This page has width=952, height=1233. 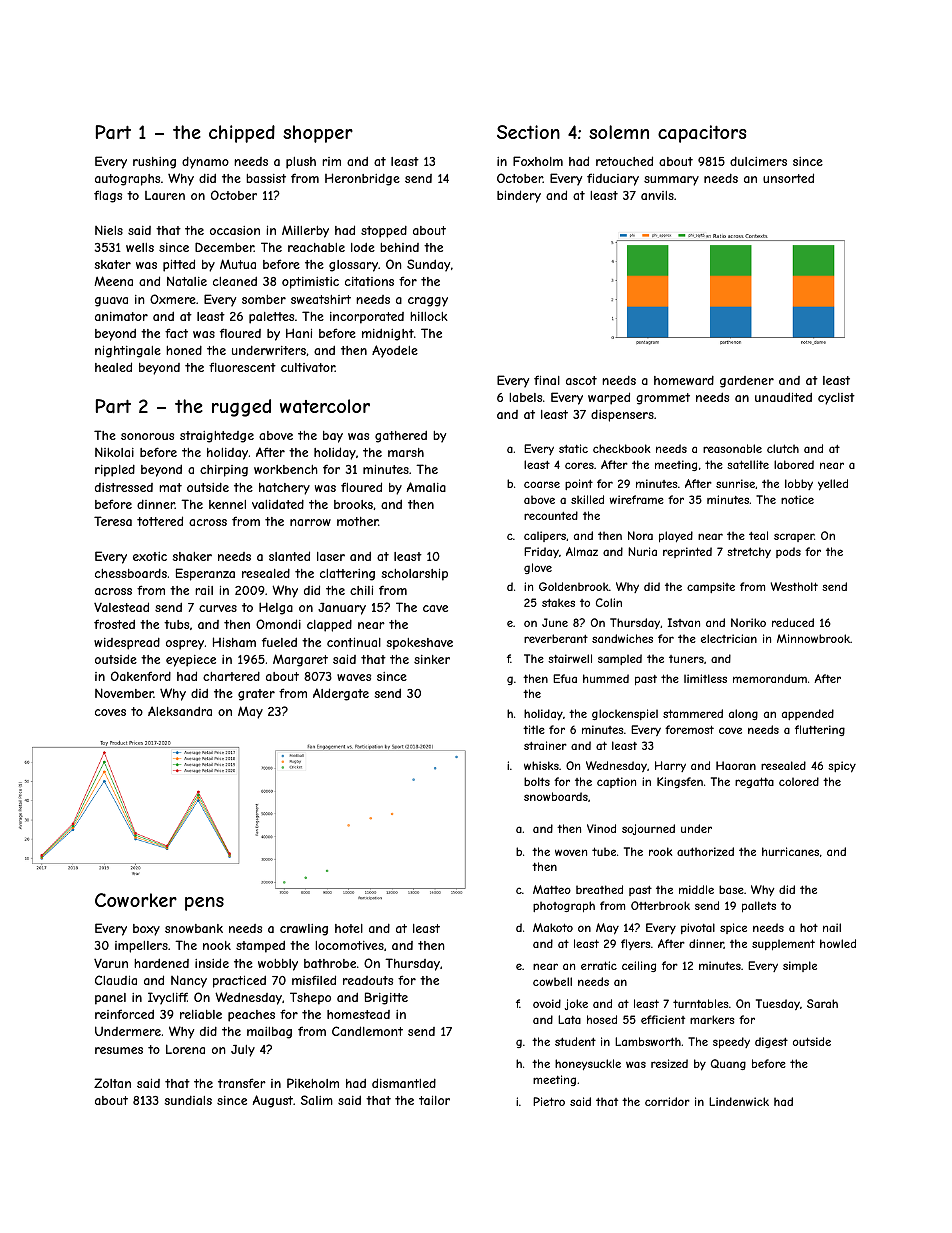 I want to click on mailbag, so click(x=269, y=1033).
